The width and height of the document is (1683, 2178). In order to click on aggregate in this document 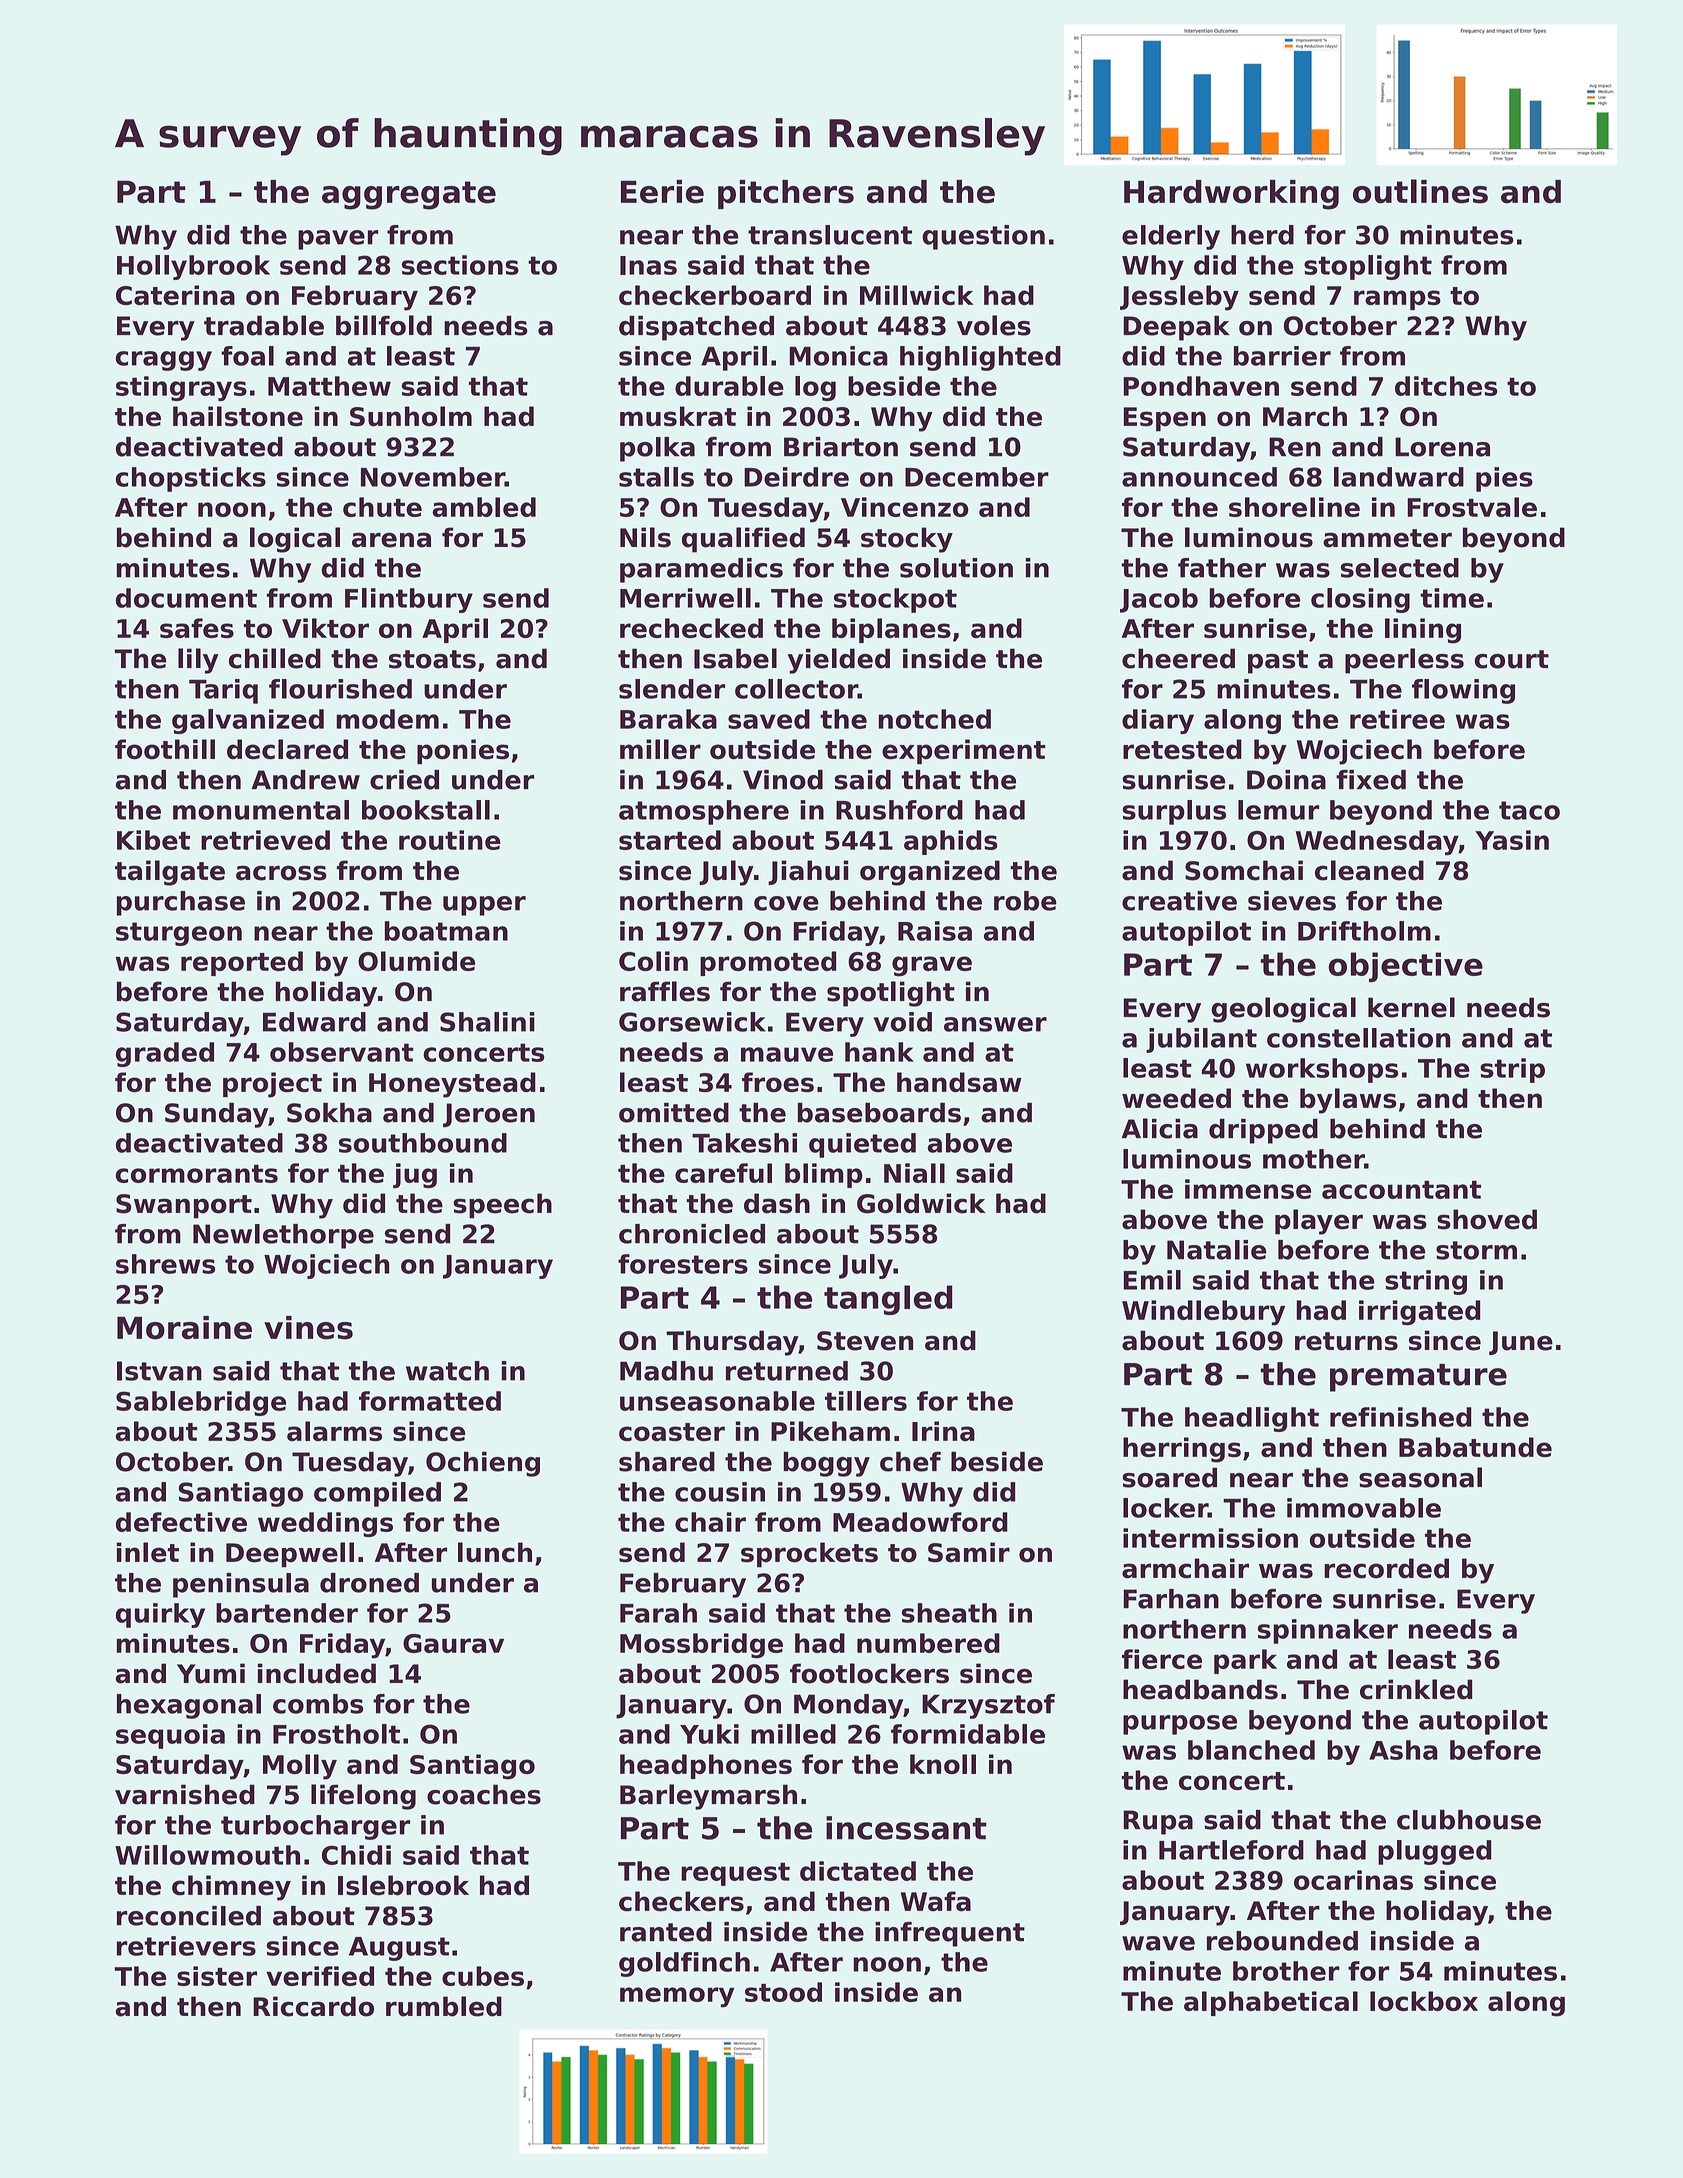, I will do `click(409, 195)`.
